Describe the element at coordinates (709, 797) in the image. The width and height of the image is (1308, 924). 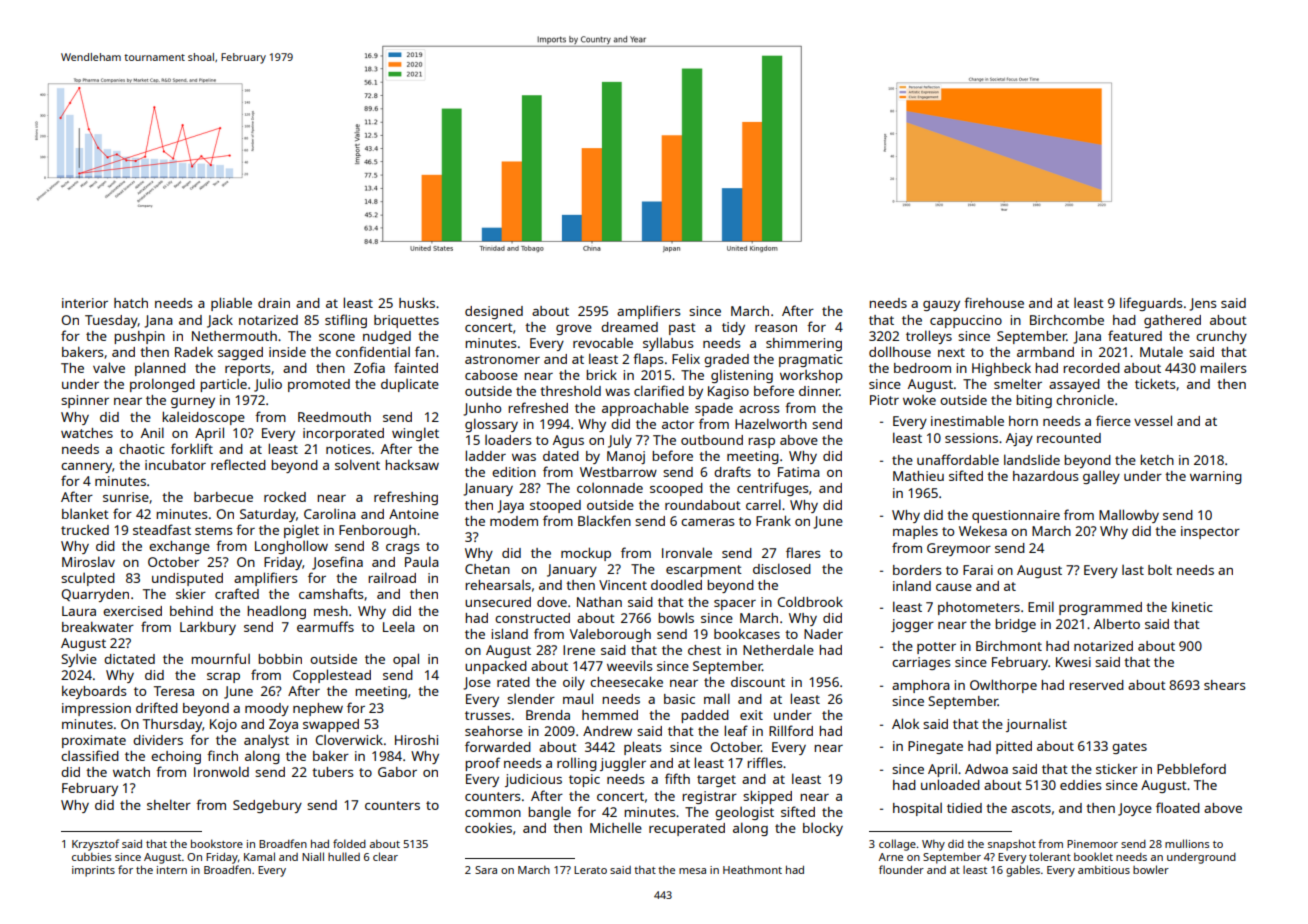
I see `registrar` at that location.
